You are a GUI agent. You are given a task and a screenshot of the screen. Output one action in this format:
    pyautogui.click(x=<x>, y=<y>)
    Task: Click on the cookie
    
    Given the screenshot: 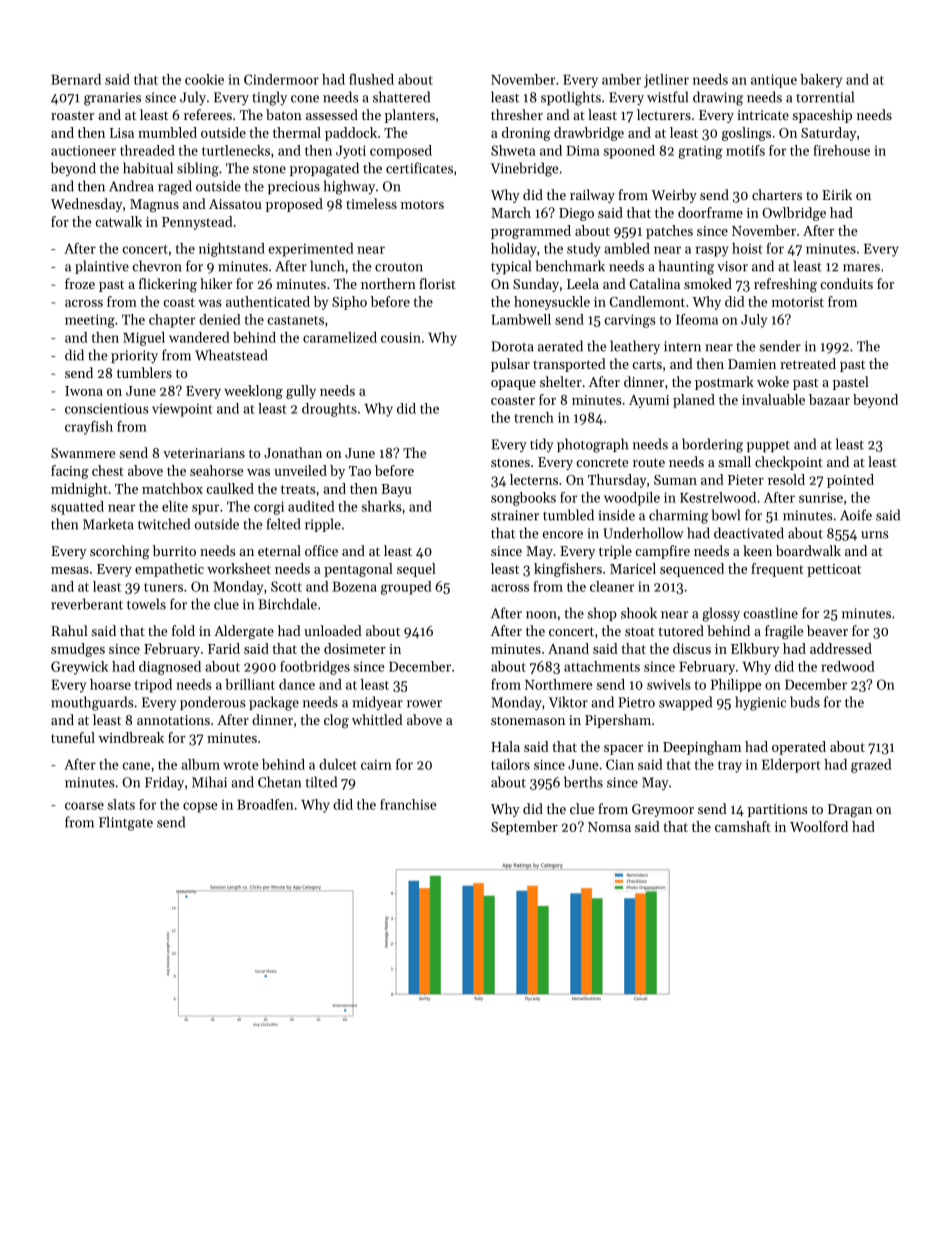 What is the action you would take?
    pyautogui.click(x=204, y=79)
